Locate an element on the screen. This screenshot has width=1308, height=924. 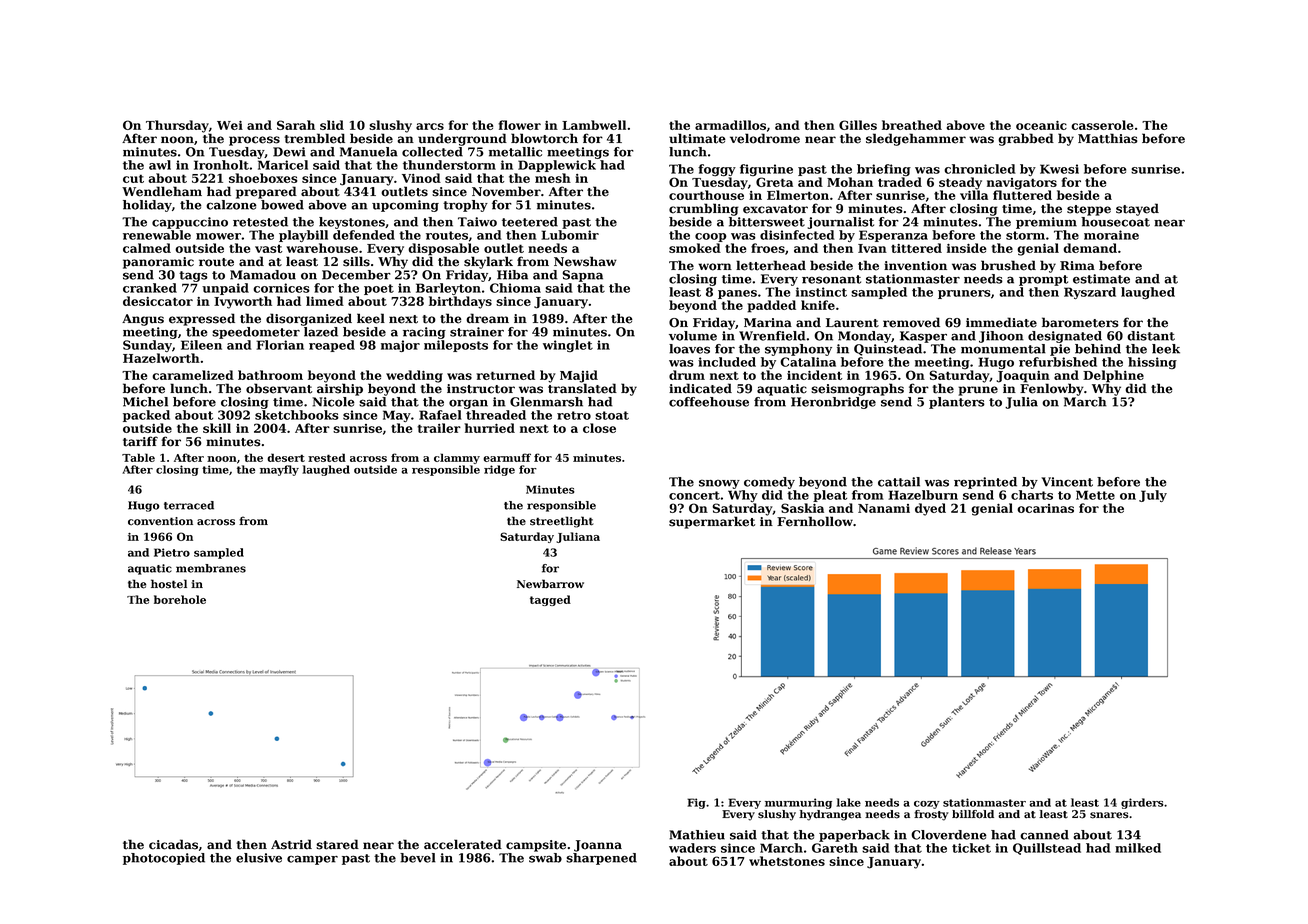
photocopied is located at coordinates (164, 859).
